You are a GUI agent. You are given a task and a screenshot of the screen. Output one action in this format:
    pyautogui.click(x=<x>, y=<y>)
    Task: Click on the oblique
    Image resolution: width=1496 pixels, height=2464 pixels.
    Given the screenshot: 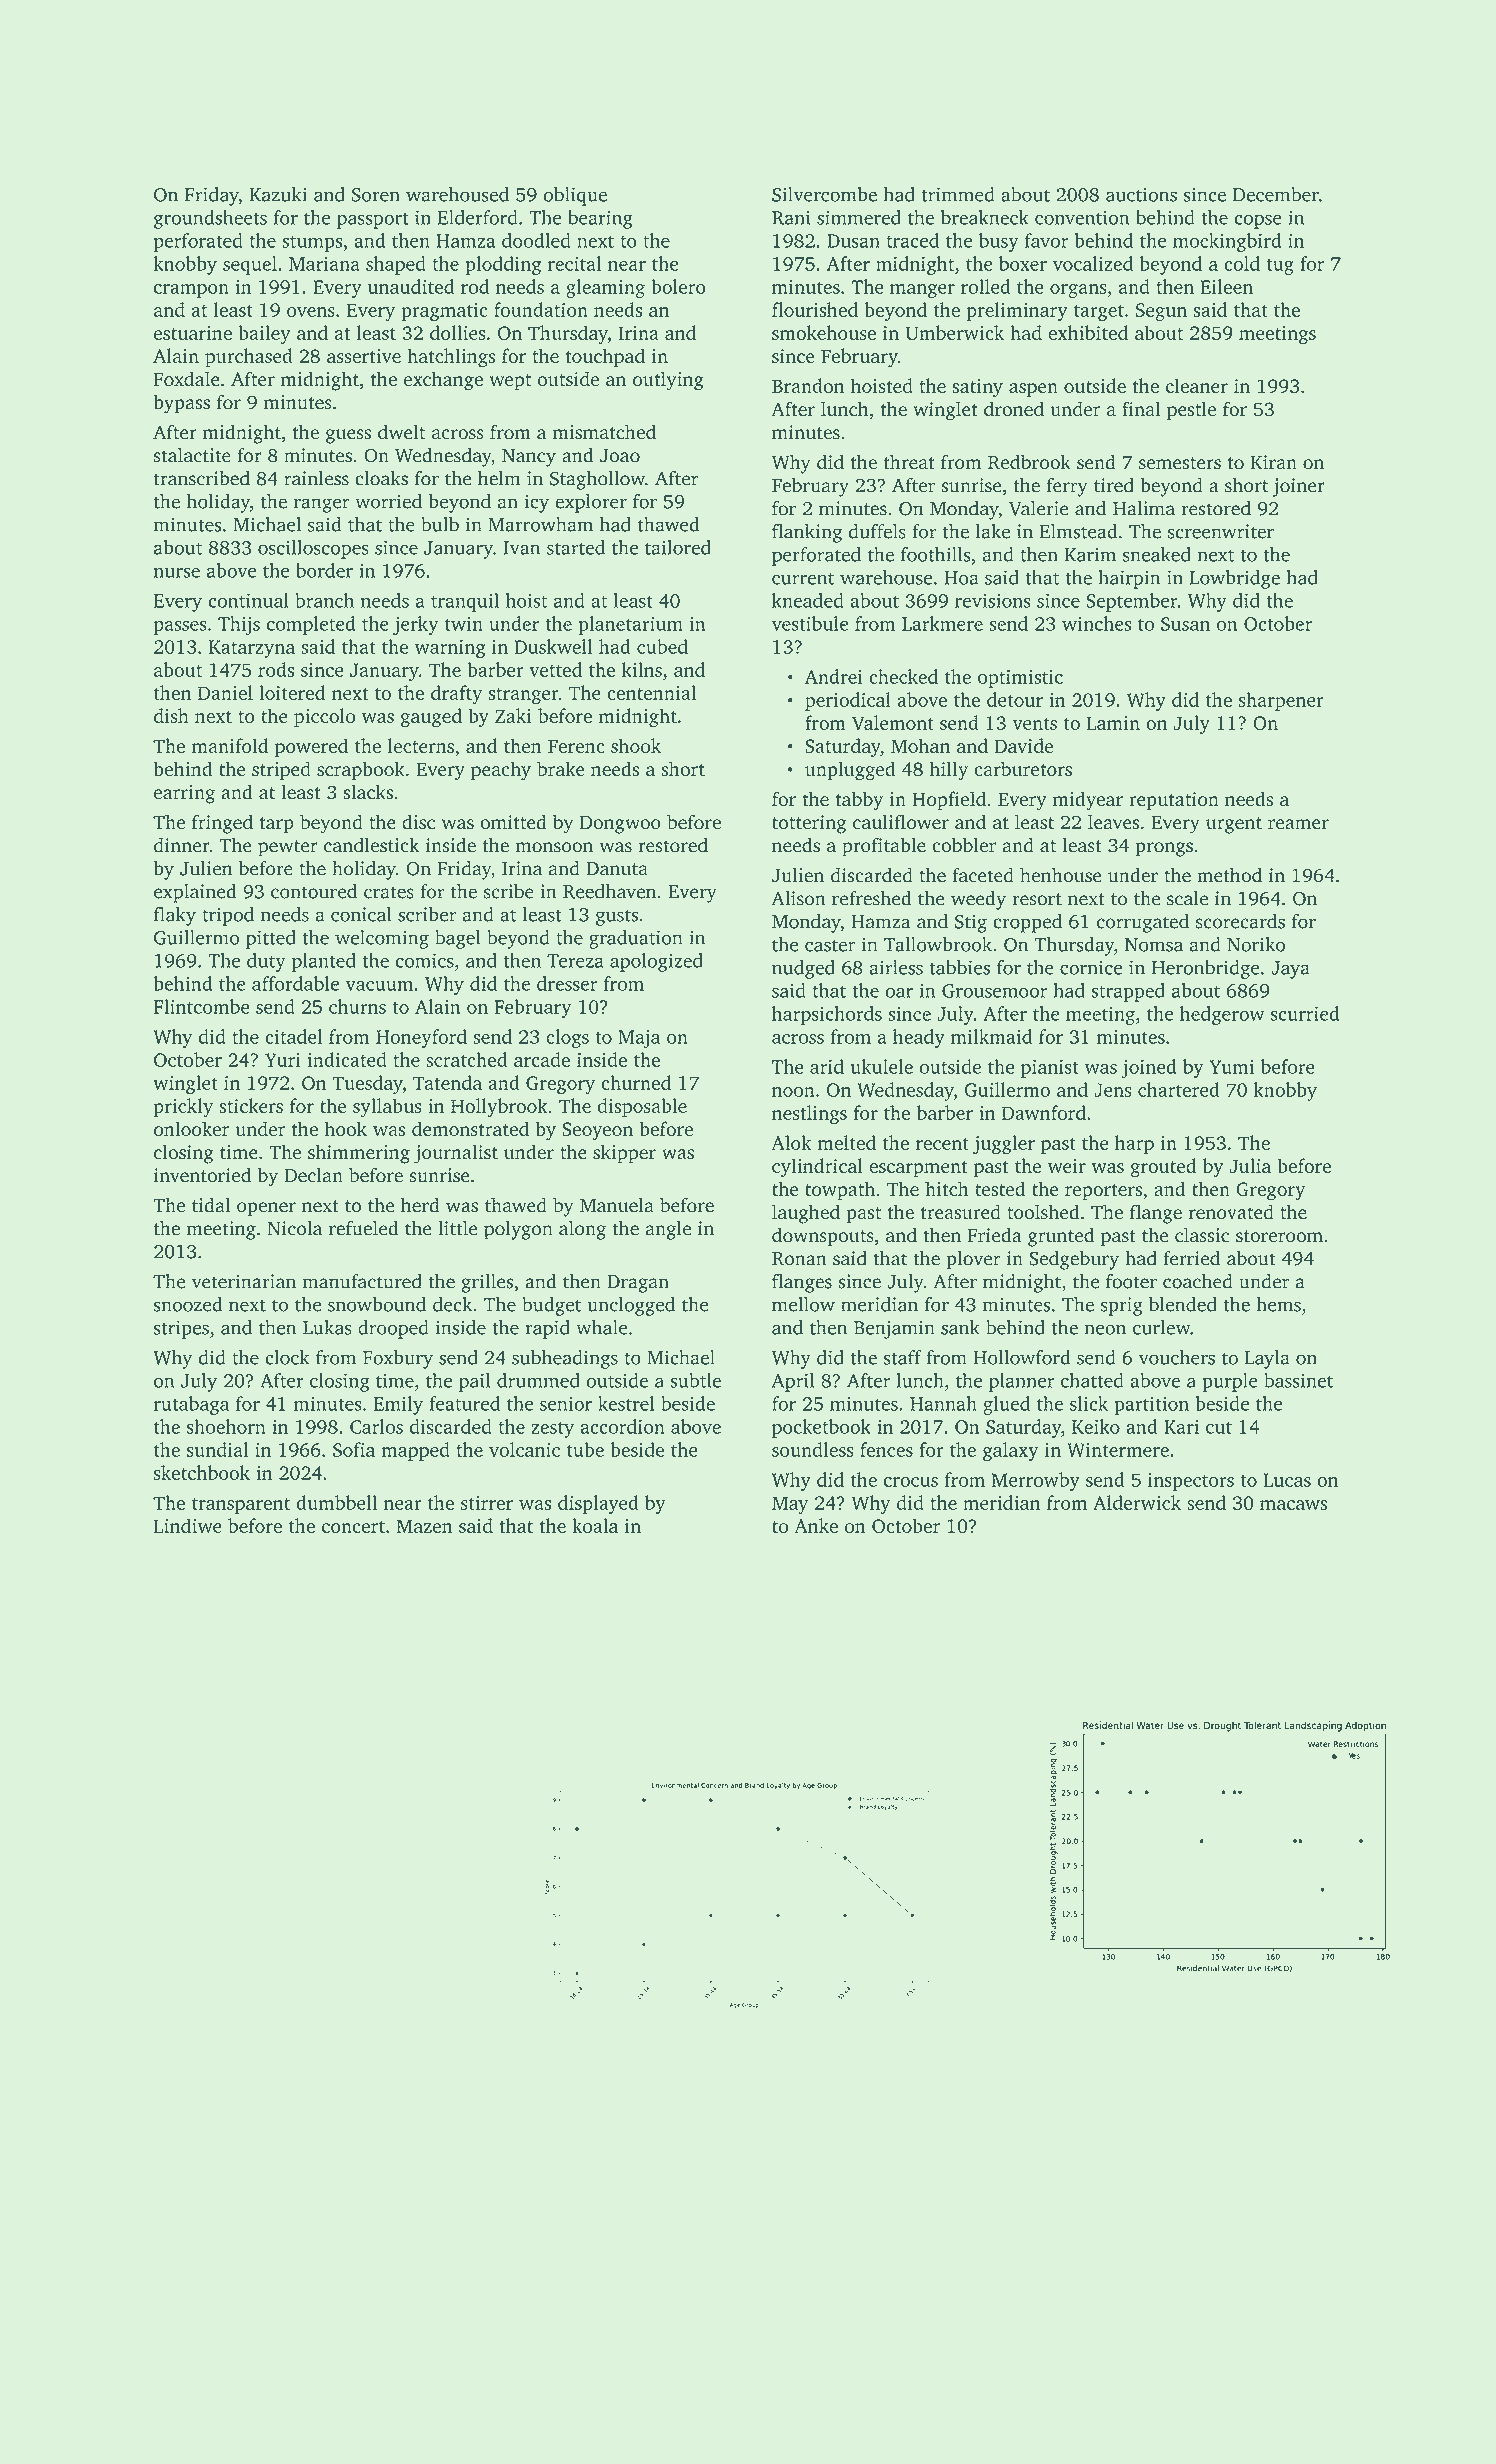 What is the action you would take?
    pyautogui.click(x=575, y=196)
